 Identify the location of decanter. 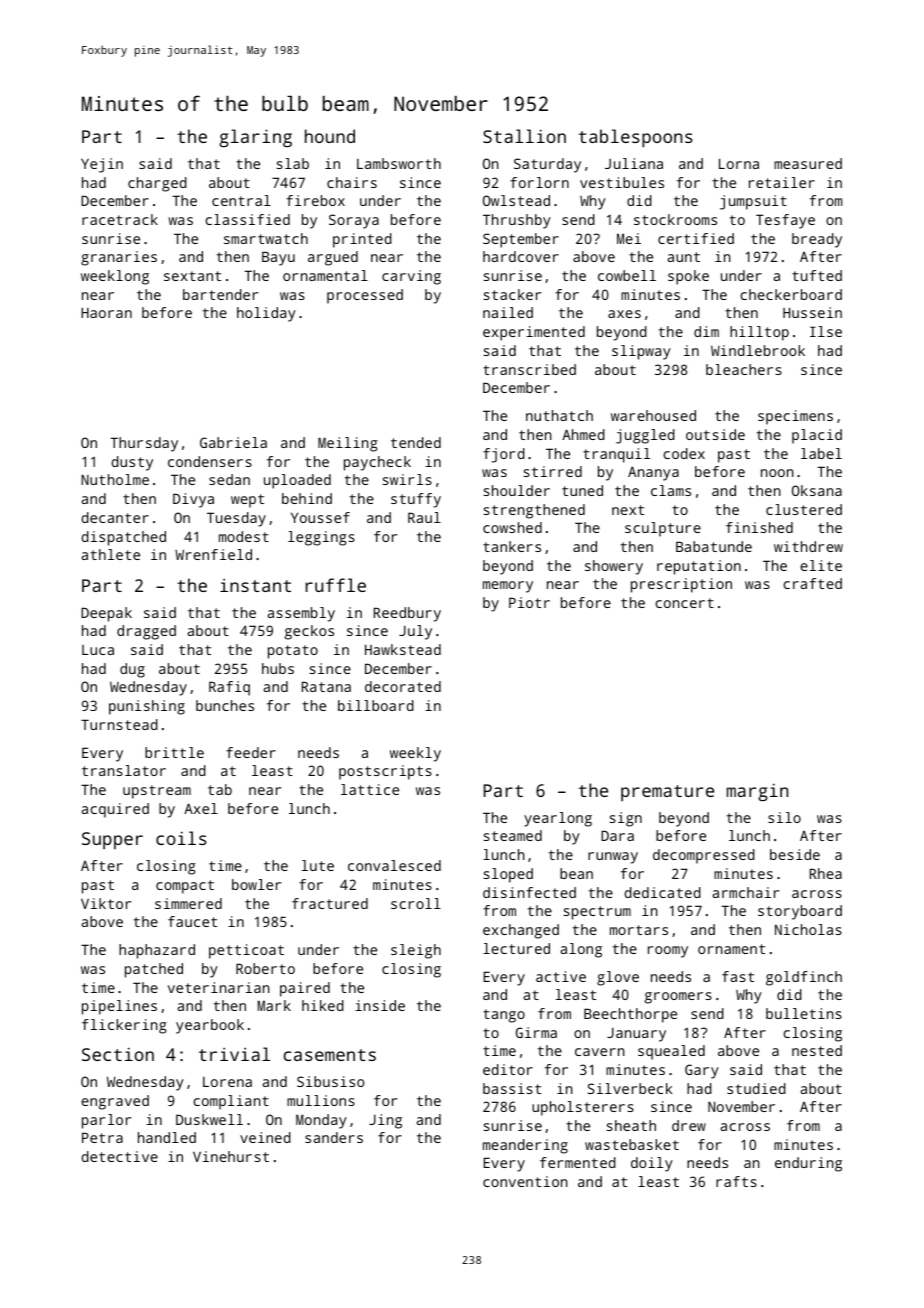
(115, 517).
